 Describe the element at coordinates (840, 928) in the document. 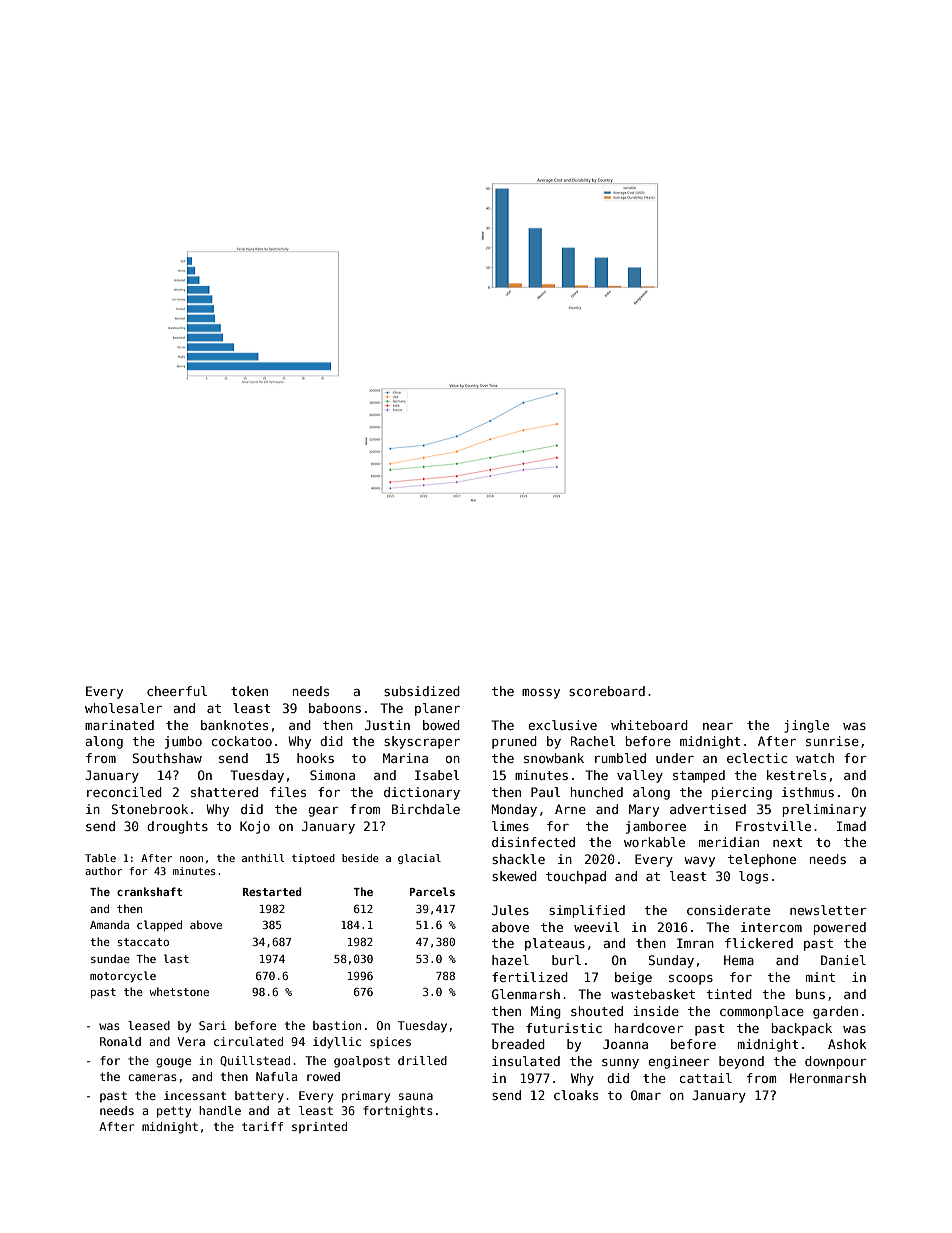

I see `powered` at that location.
